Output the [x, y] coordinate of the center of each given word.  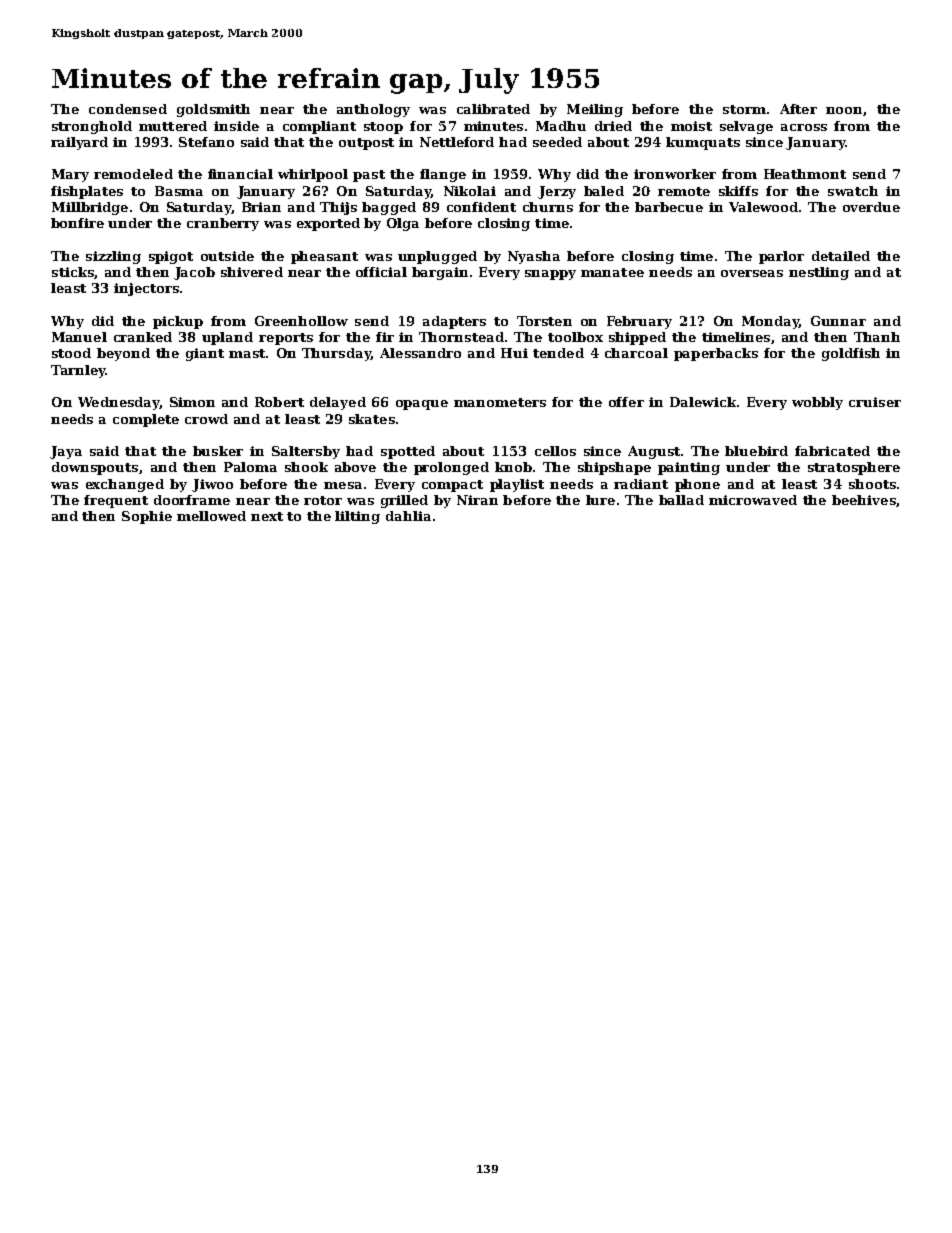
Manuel [79, 337]
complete [146, 420]
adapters [454, 322]
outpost [366, 144]
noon [844, 110]
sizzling [113, 257]
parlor [781, 257]
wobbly [817, 403]
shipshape [614, 468]
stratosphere [854, 468]
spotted [408, 452]
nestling [819, 273]
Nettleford [457, 142]
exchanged [125, 485]
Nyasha [534, 257]
